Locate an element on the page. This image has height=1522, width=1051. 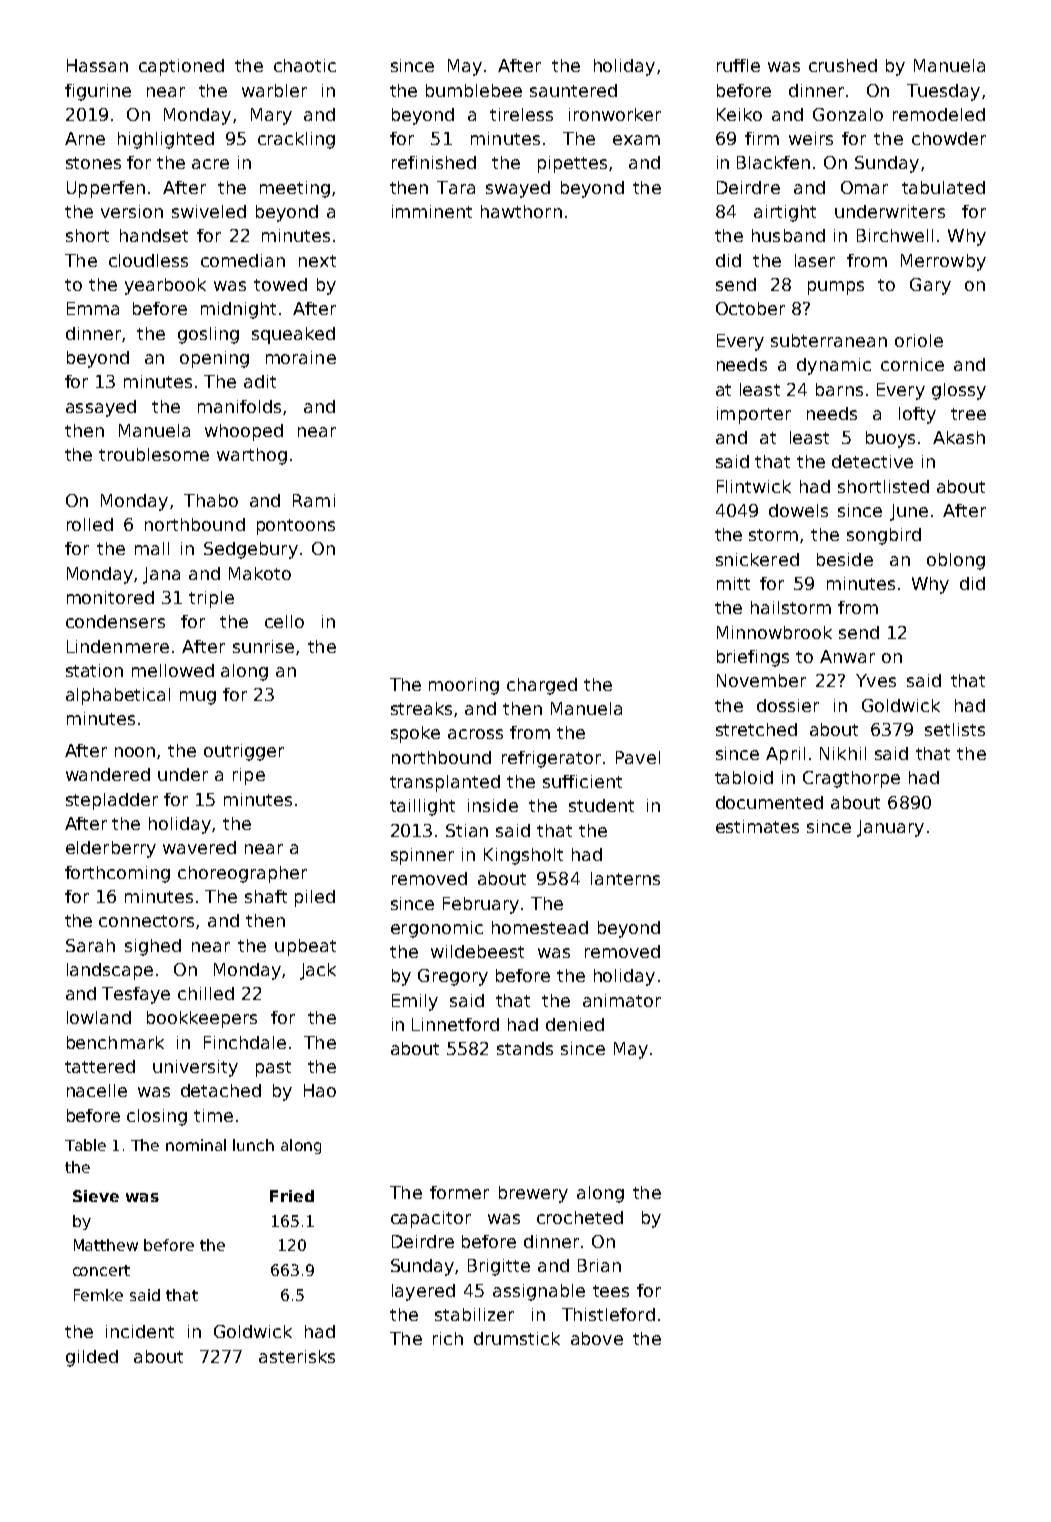
stands is located at coordinates (525, 1048).
